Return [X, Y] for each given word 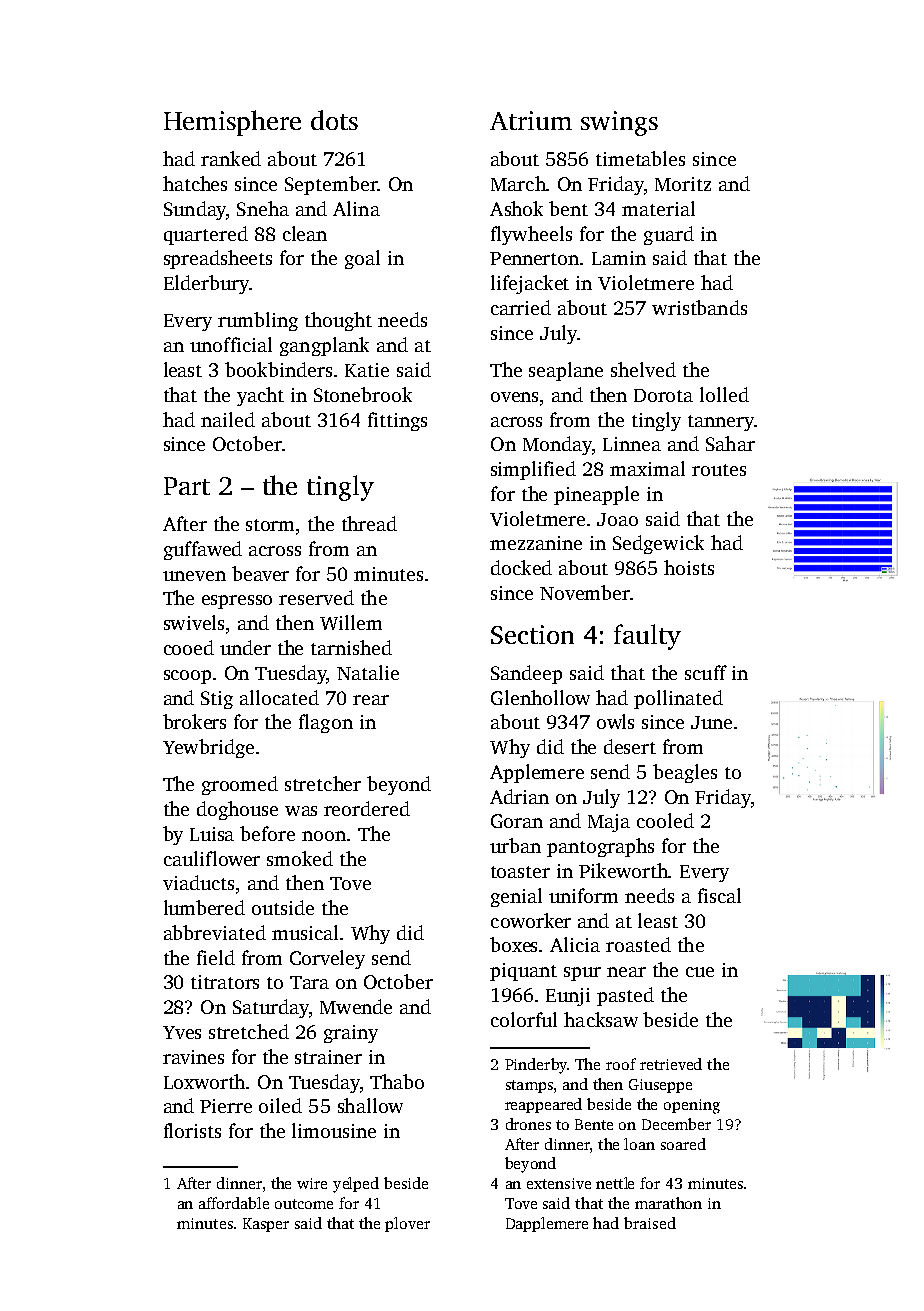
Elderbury [206, 284]
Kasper [266, 1225]
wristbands [699, 307]
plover [407, 1224]
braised [650, 1223]
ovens [514, 397]
